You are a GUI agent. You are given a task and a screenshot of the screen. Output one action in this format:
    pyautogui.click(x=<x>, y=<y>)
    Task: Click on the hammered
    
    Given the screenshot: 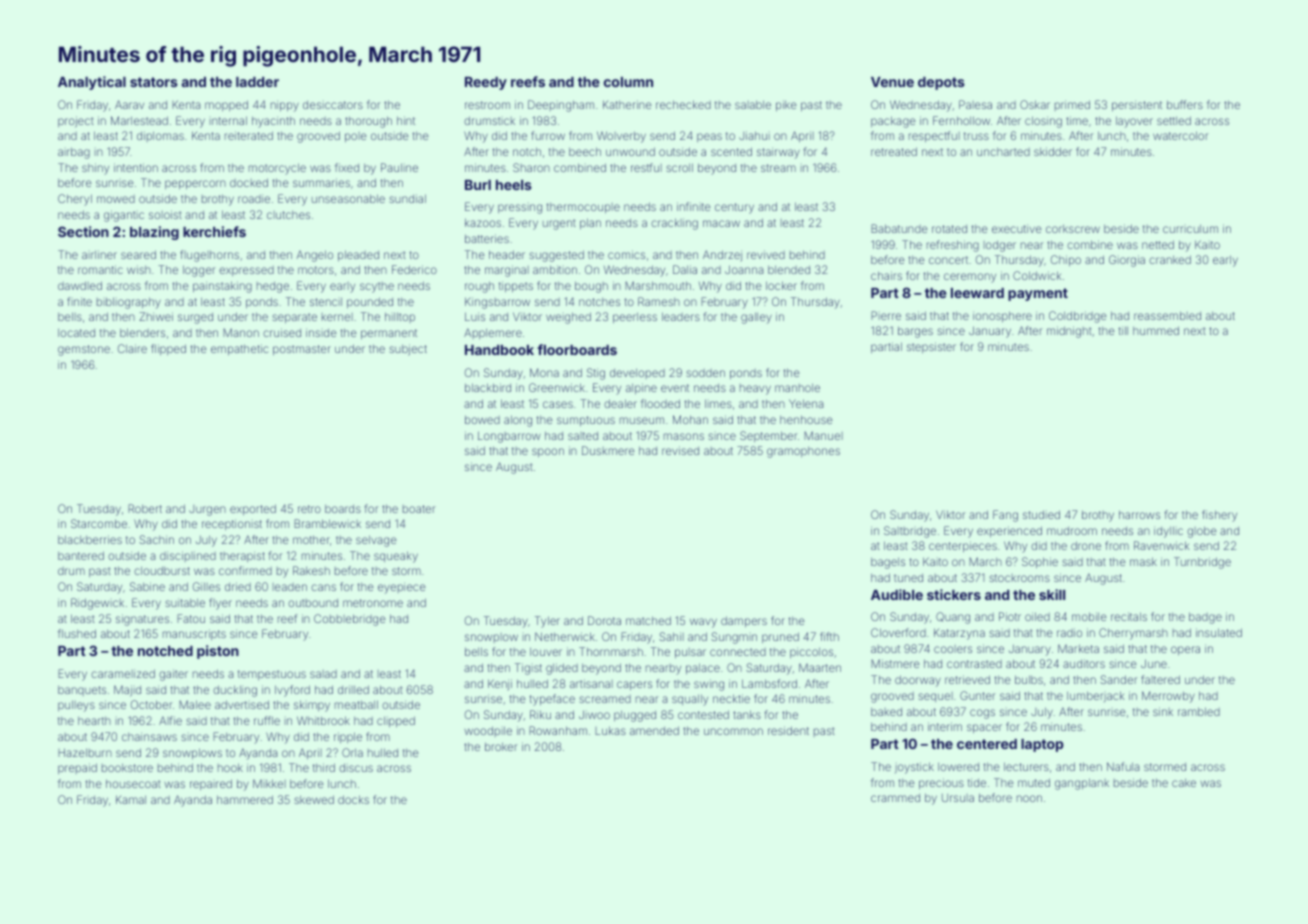 What is the action you would take?
    pyautogui.click(x=245, y=800)
